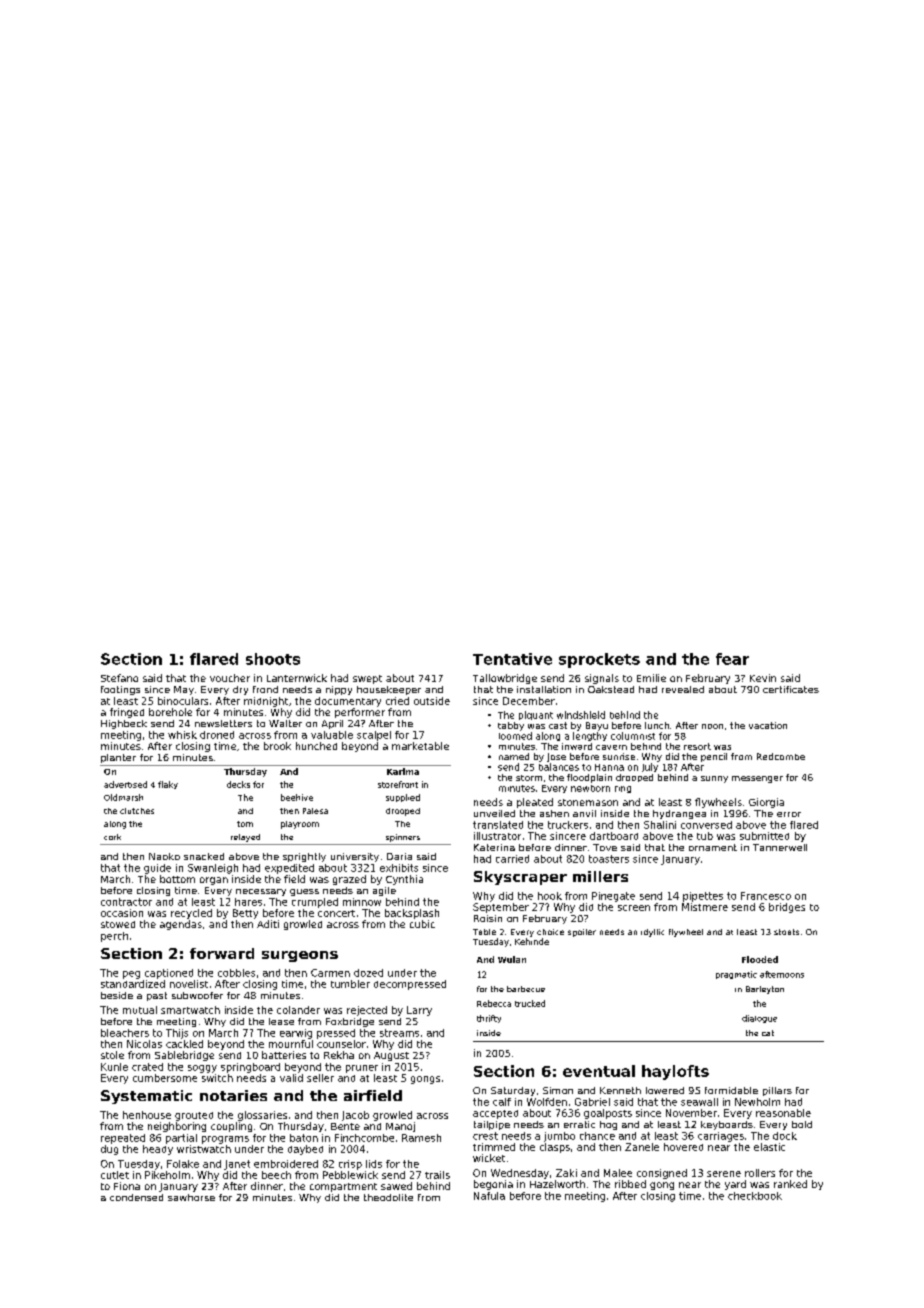 The image size is (924, 1308). What do you see at coordinates (489, 1196) in the page?
I see `Nafula` at bounding box center [489, 1196].
